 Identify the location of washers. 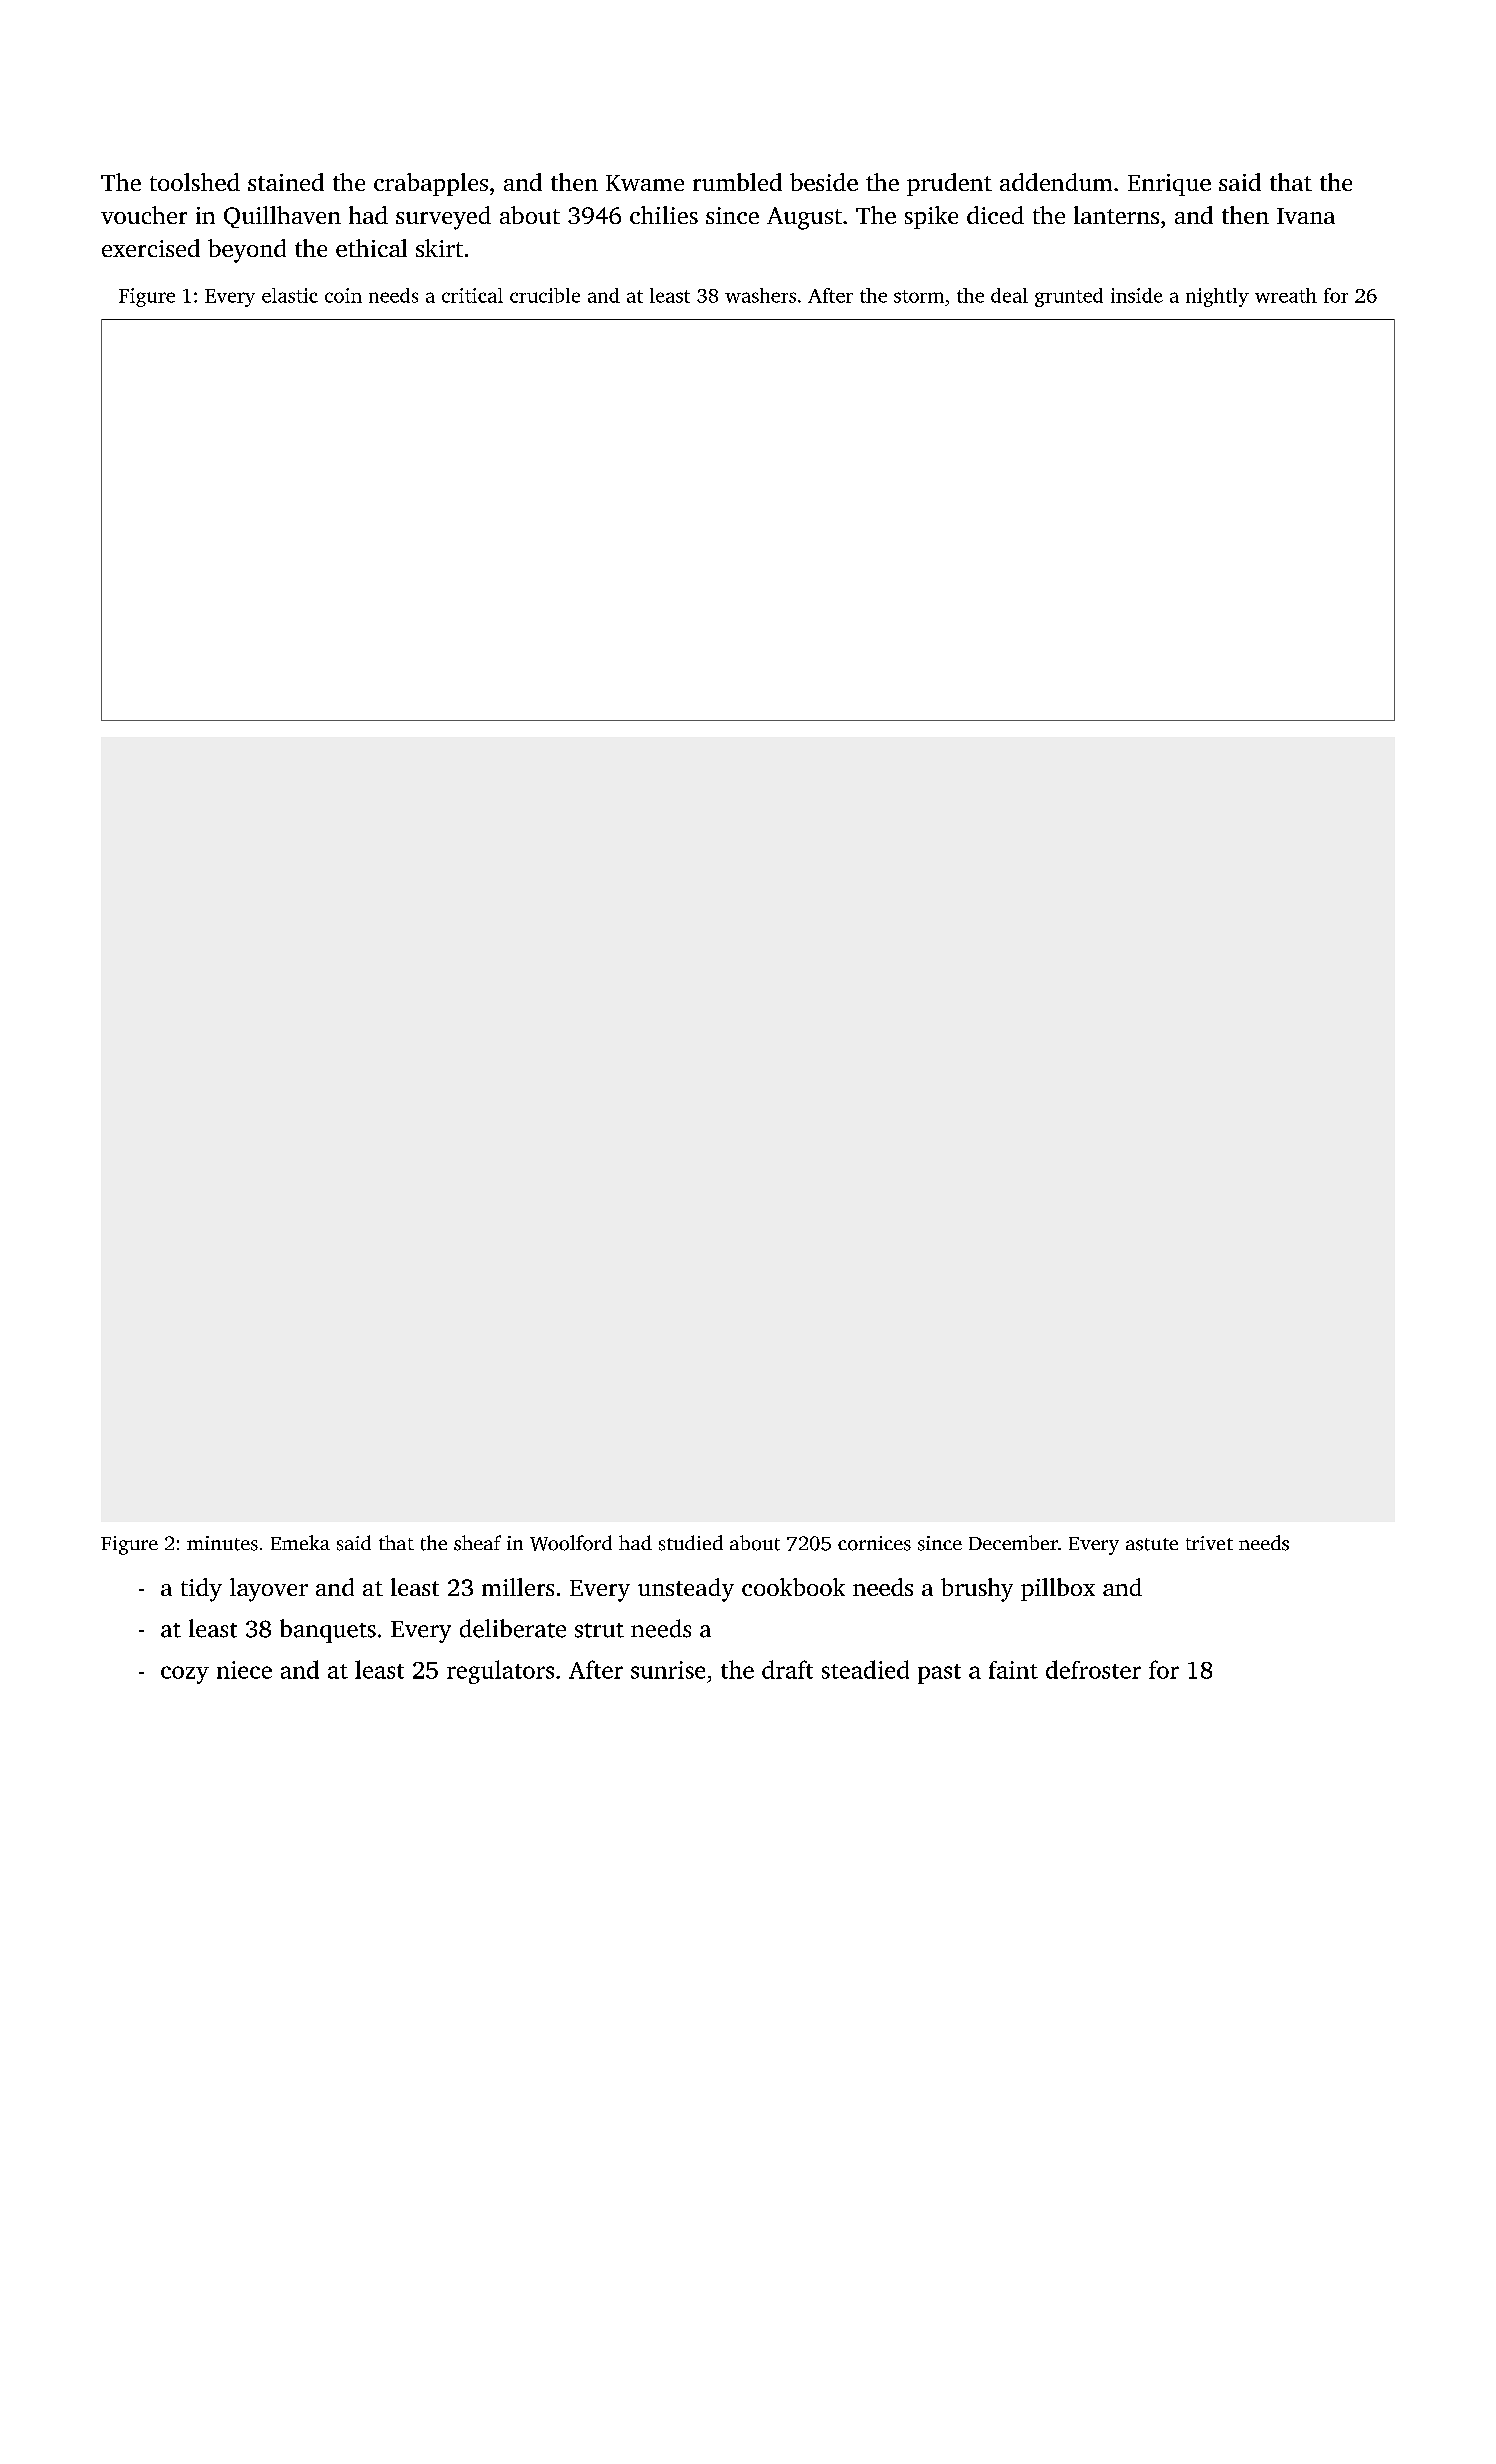
(760, 295).
